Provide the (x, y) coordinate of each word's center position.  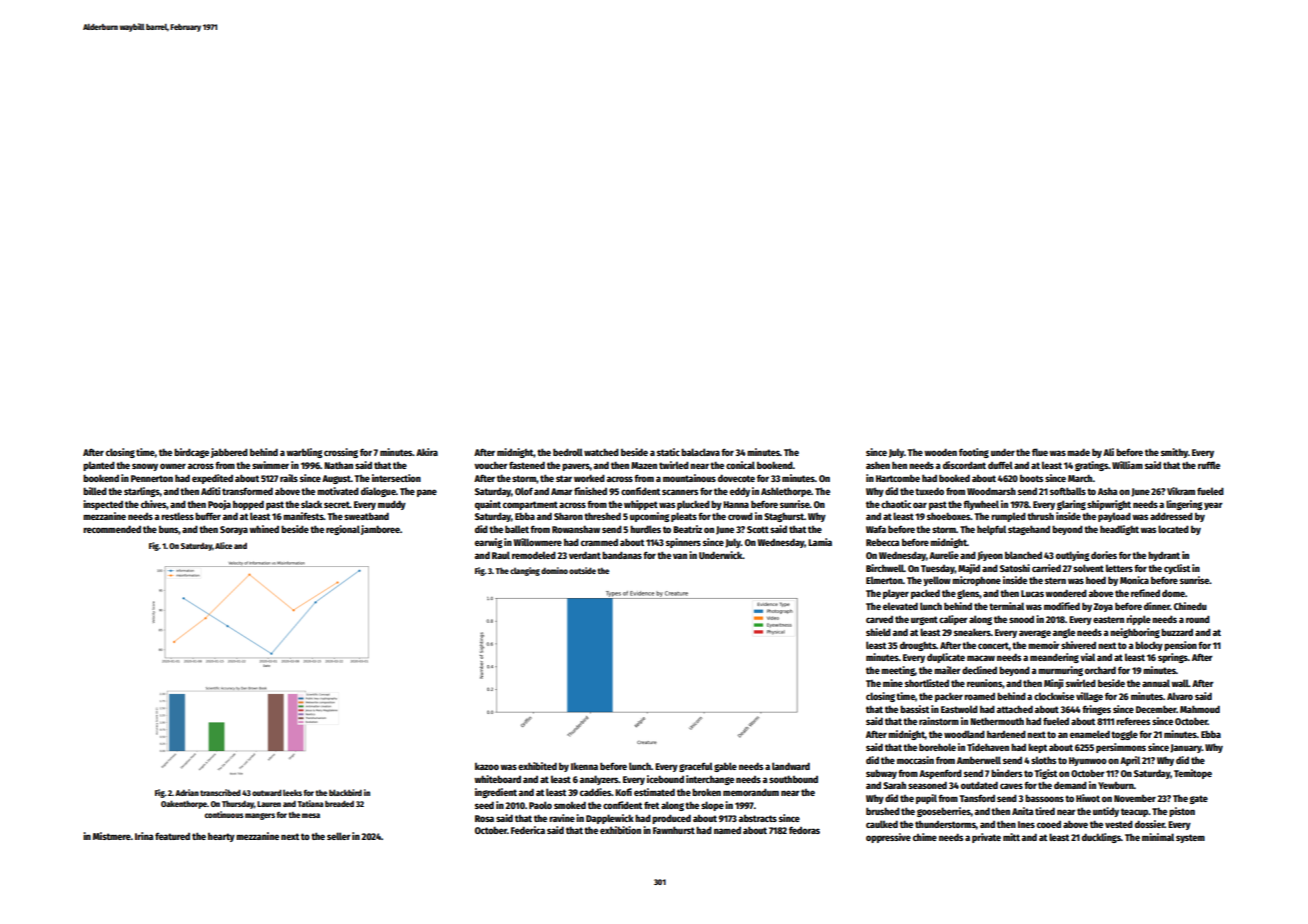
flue (1040, 452)
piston (1182, 812)
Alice (223, 545)
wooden (940, 452)
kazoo (487, 766)
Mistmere (112, 836)
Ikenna (584, 766)
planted (99, 466)
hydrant (1164, 556)
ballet (517, 529)
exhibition (620, 830)
